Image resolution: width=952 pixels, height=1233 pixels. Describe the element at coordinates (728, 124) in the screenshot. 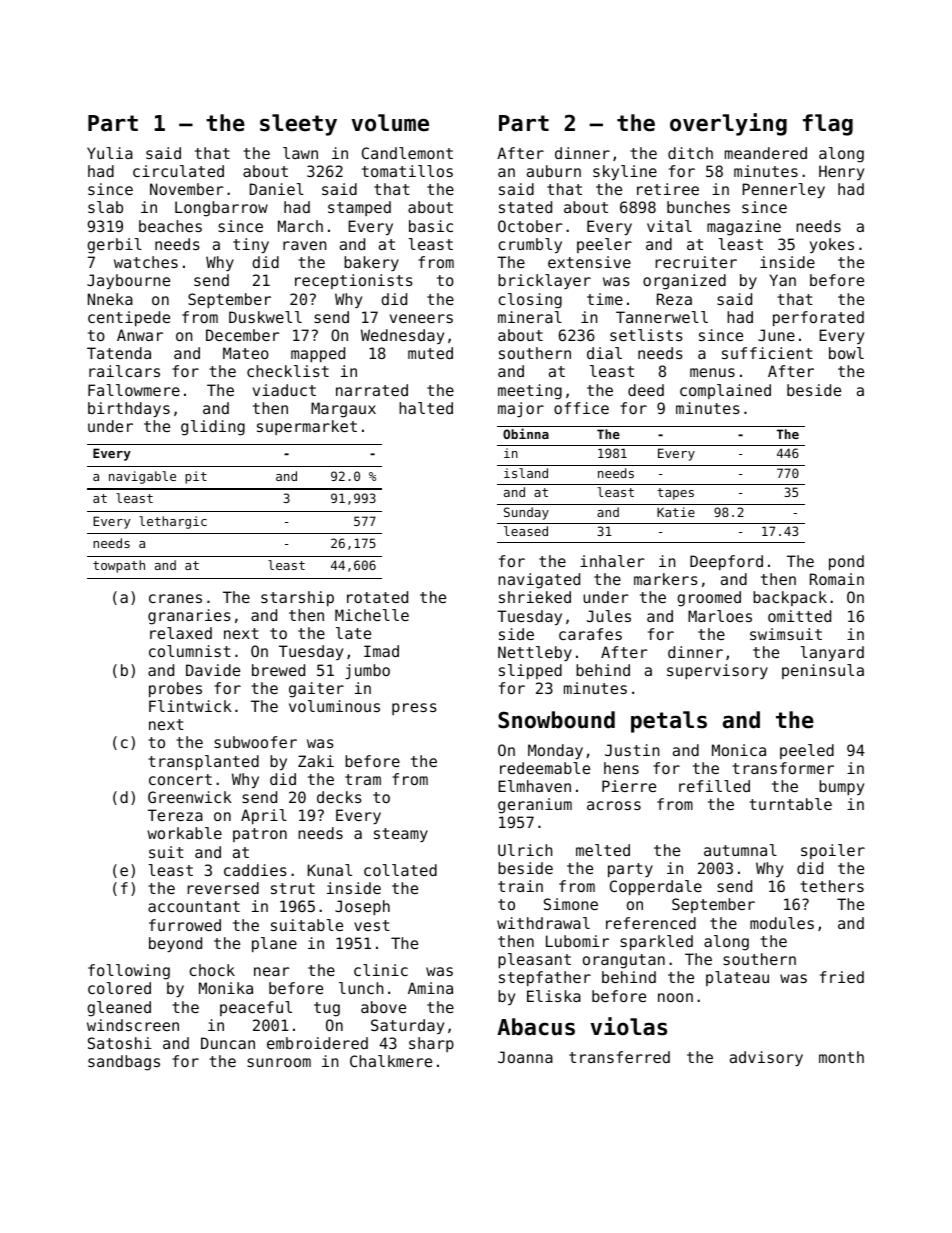

I see `overlying` at that location.
